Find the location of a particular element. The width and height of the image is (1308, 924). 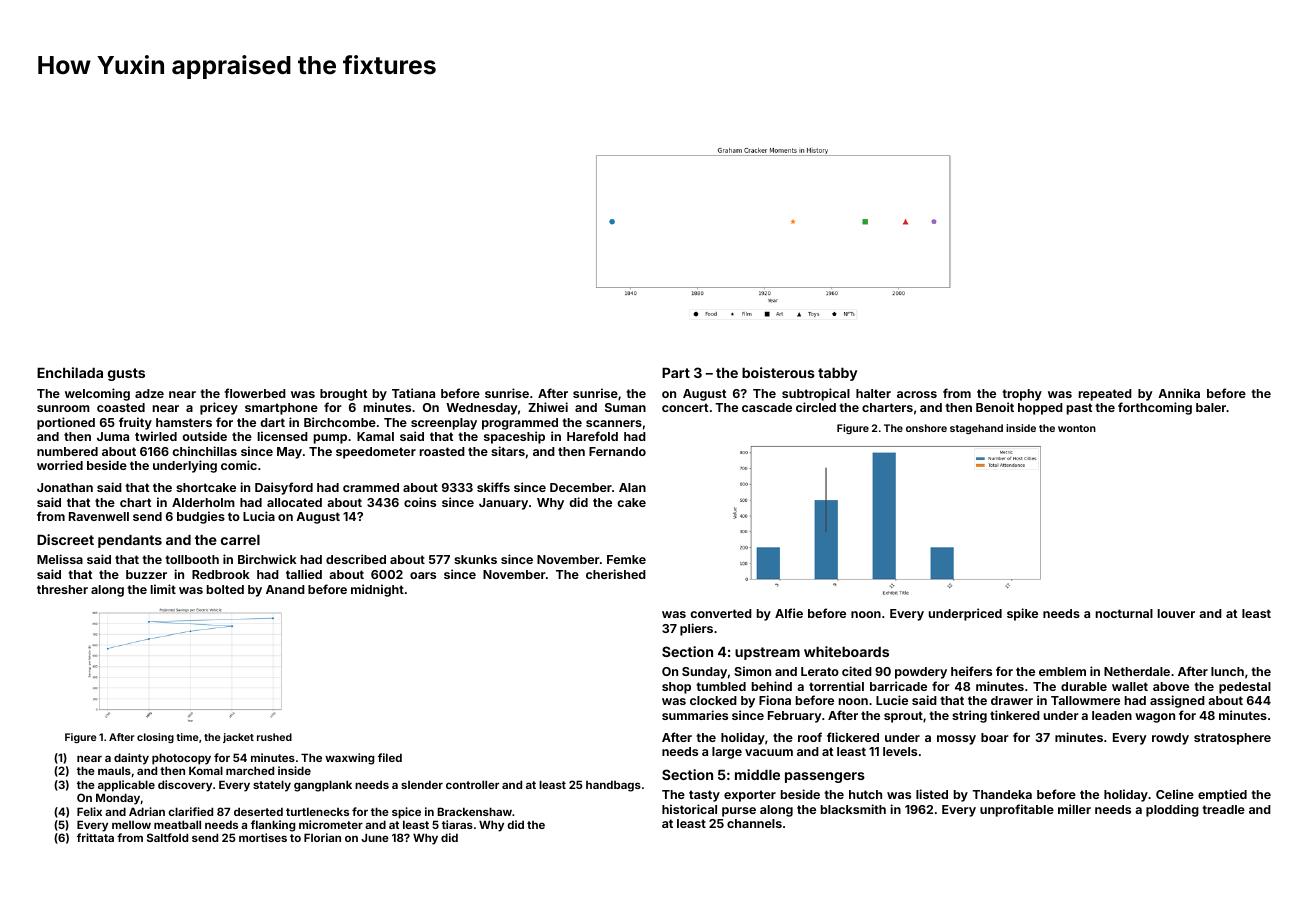

Annika is located at coordinates (1179, 393).
